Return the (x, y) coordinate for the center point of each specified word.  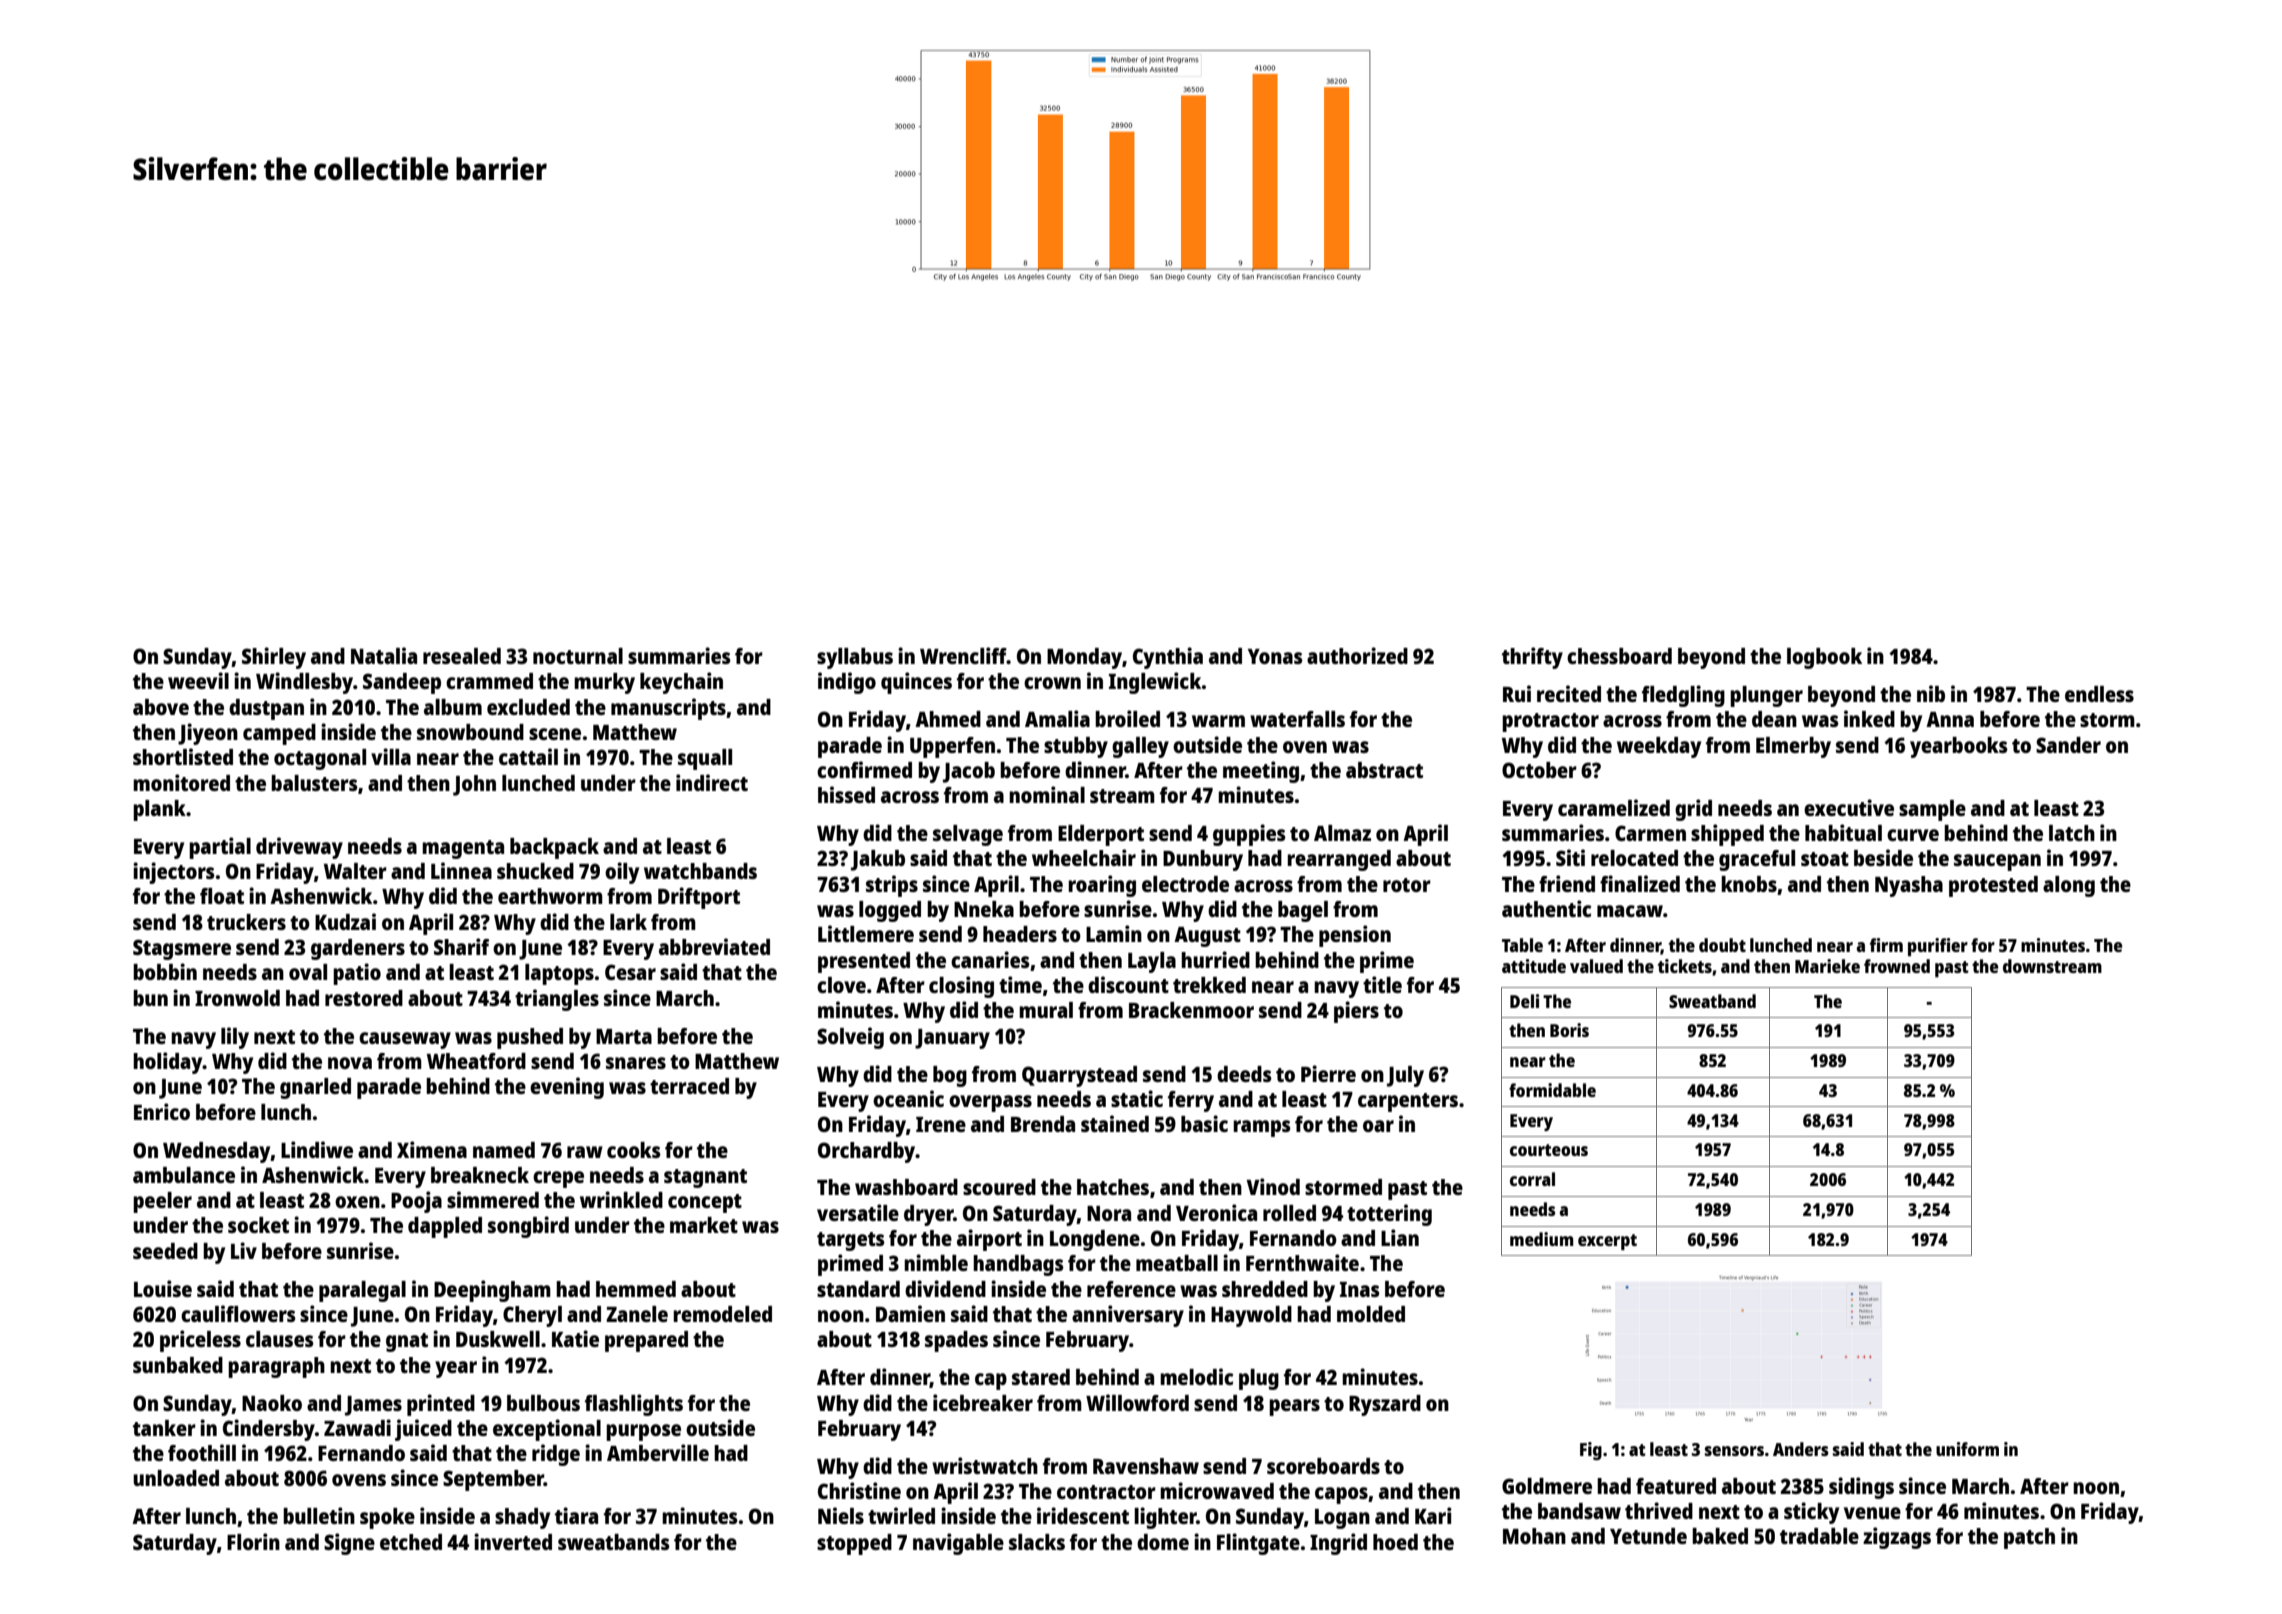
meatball (1177, 1263)
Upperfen (952, 747)
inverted (513, 1541)
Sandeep (402, 683)
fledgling (1683, 696)
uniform (1967, 1449)
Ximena (432, 1149)
